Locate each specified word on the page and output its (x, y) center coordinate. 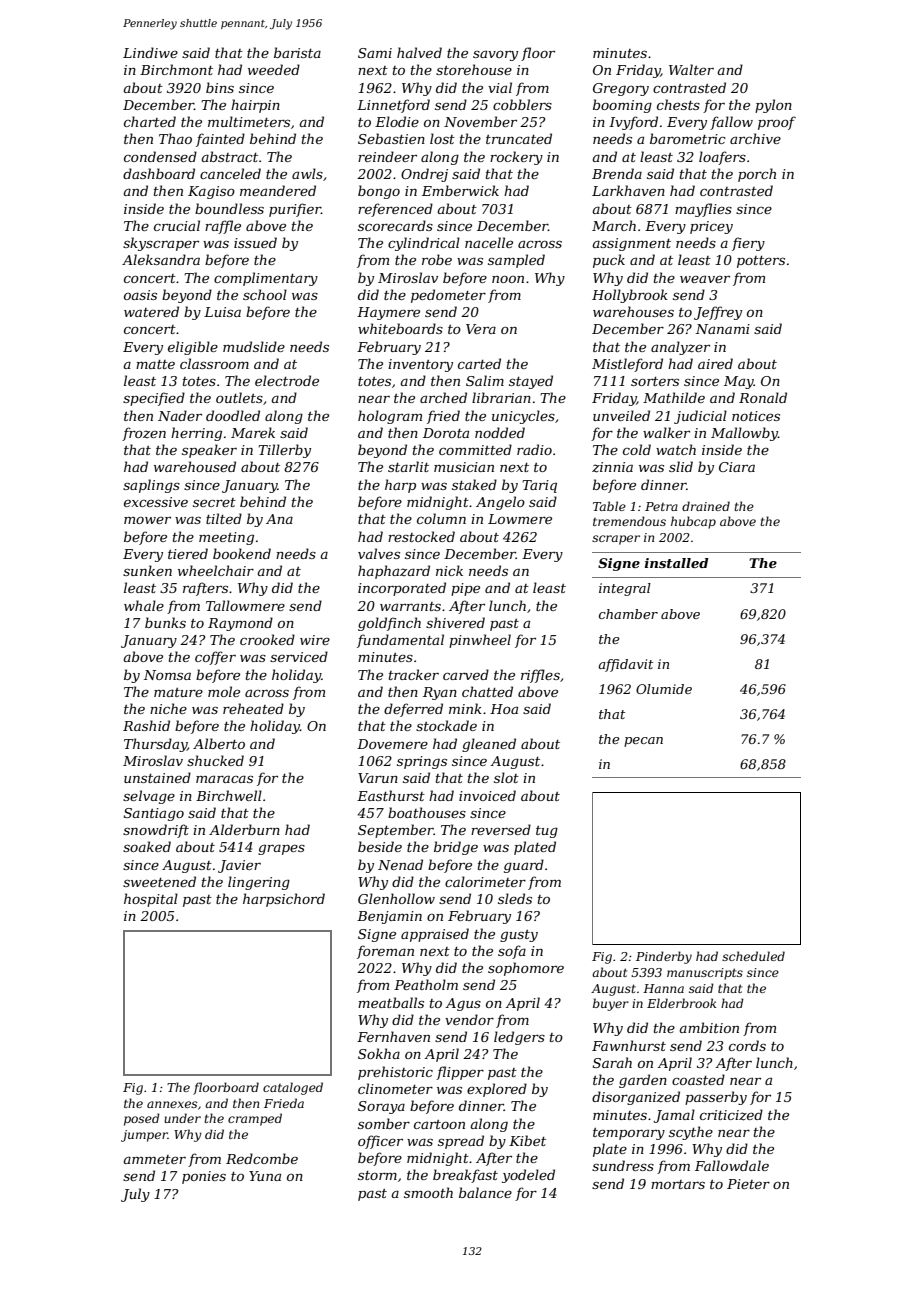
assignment (631, 244)
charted (150, 121)
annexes (172, 1104)
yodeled (528, 1176)
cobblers (522, 104)
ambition (709, 1027)
